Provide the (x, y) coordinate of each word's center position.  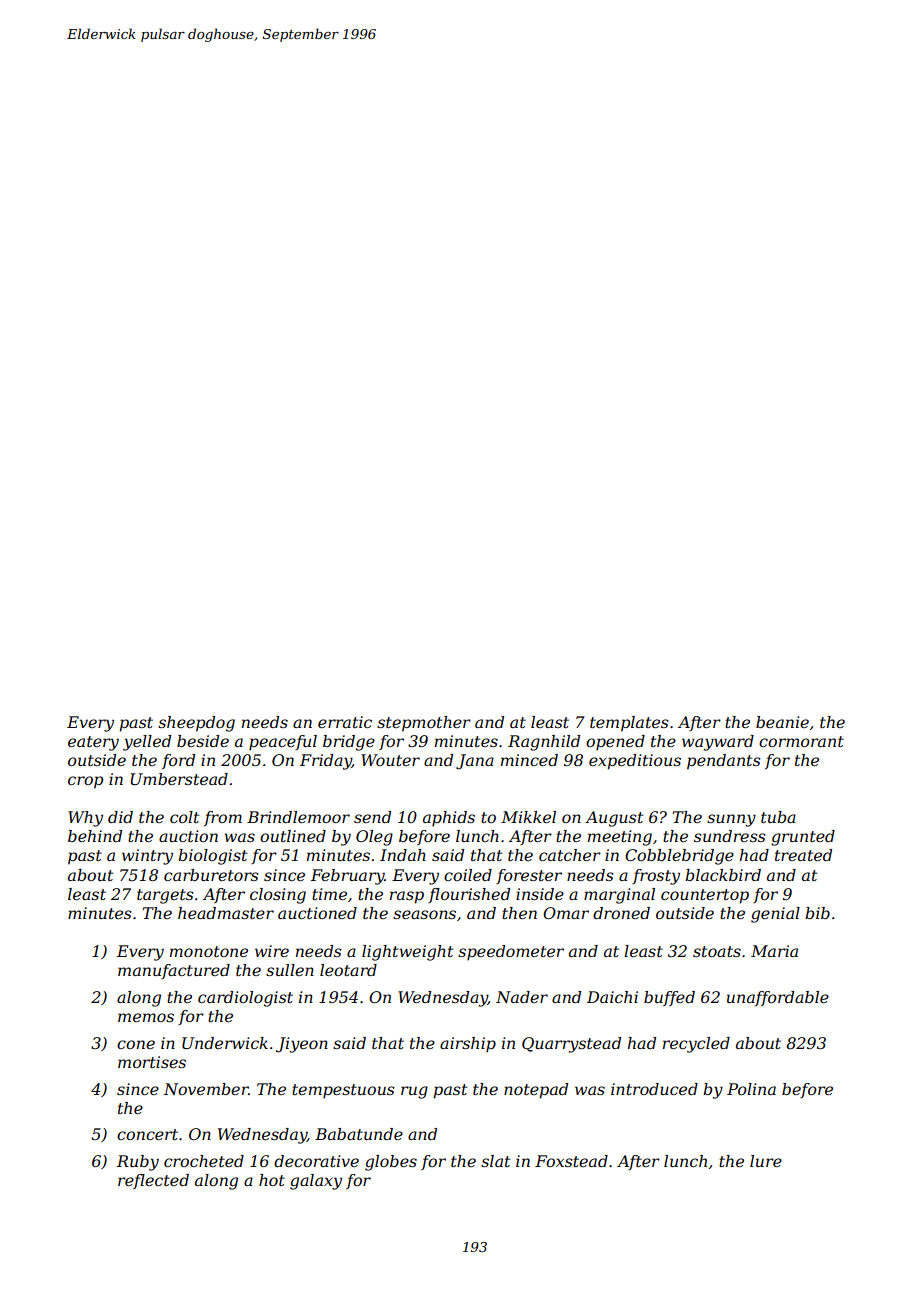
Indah (403, 855)
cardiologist (245, 999)
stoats (717, 951)
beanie (782, 722)
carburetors (211, 875)
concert (147, 1134)
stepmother (424, 724)
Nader (522, 997)
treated (803, 855)
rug (414, 1092)
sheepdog (196, 724)
